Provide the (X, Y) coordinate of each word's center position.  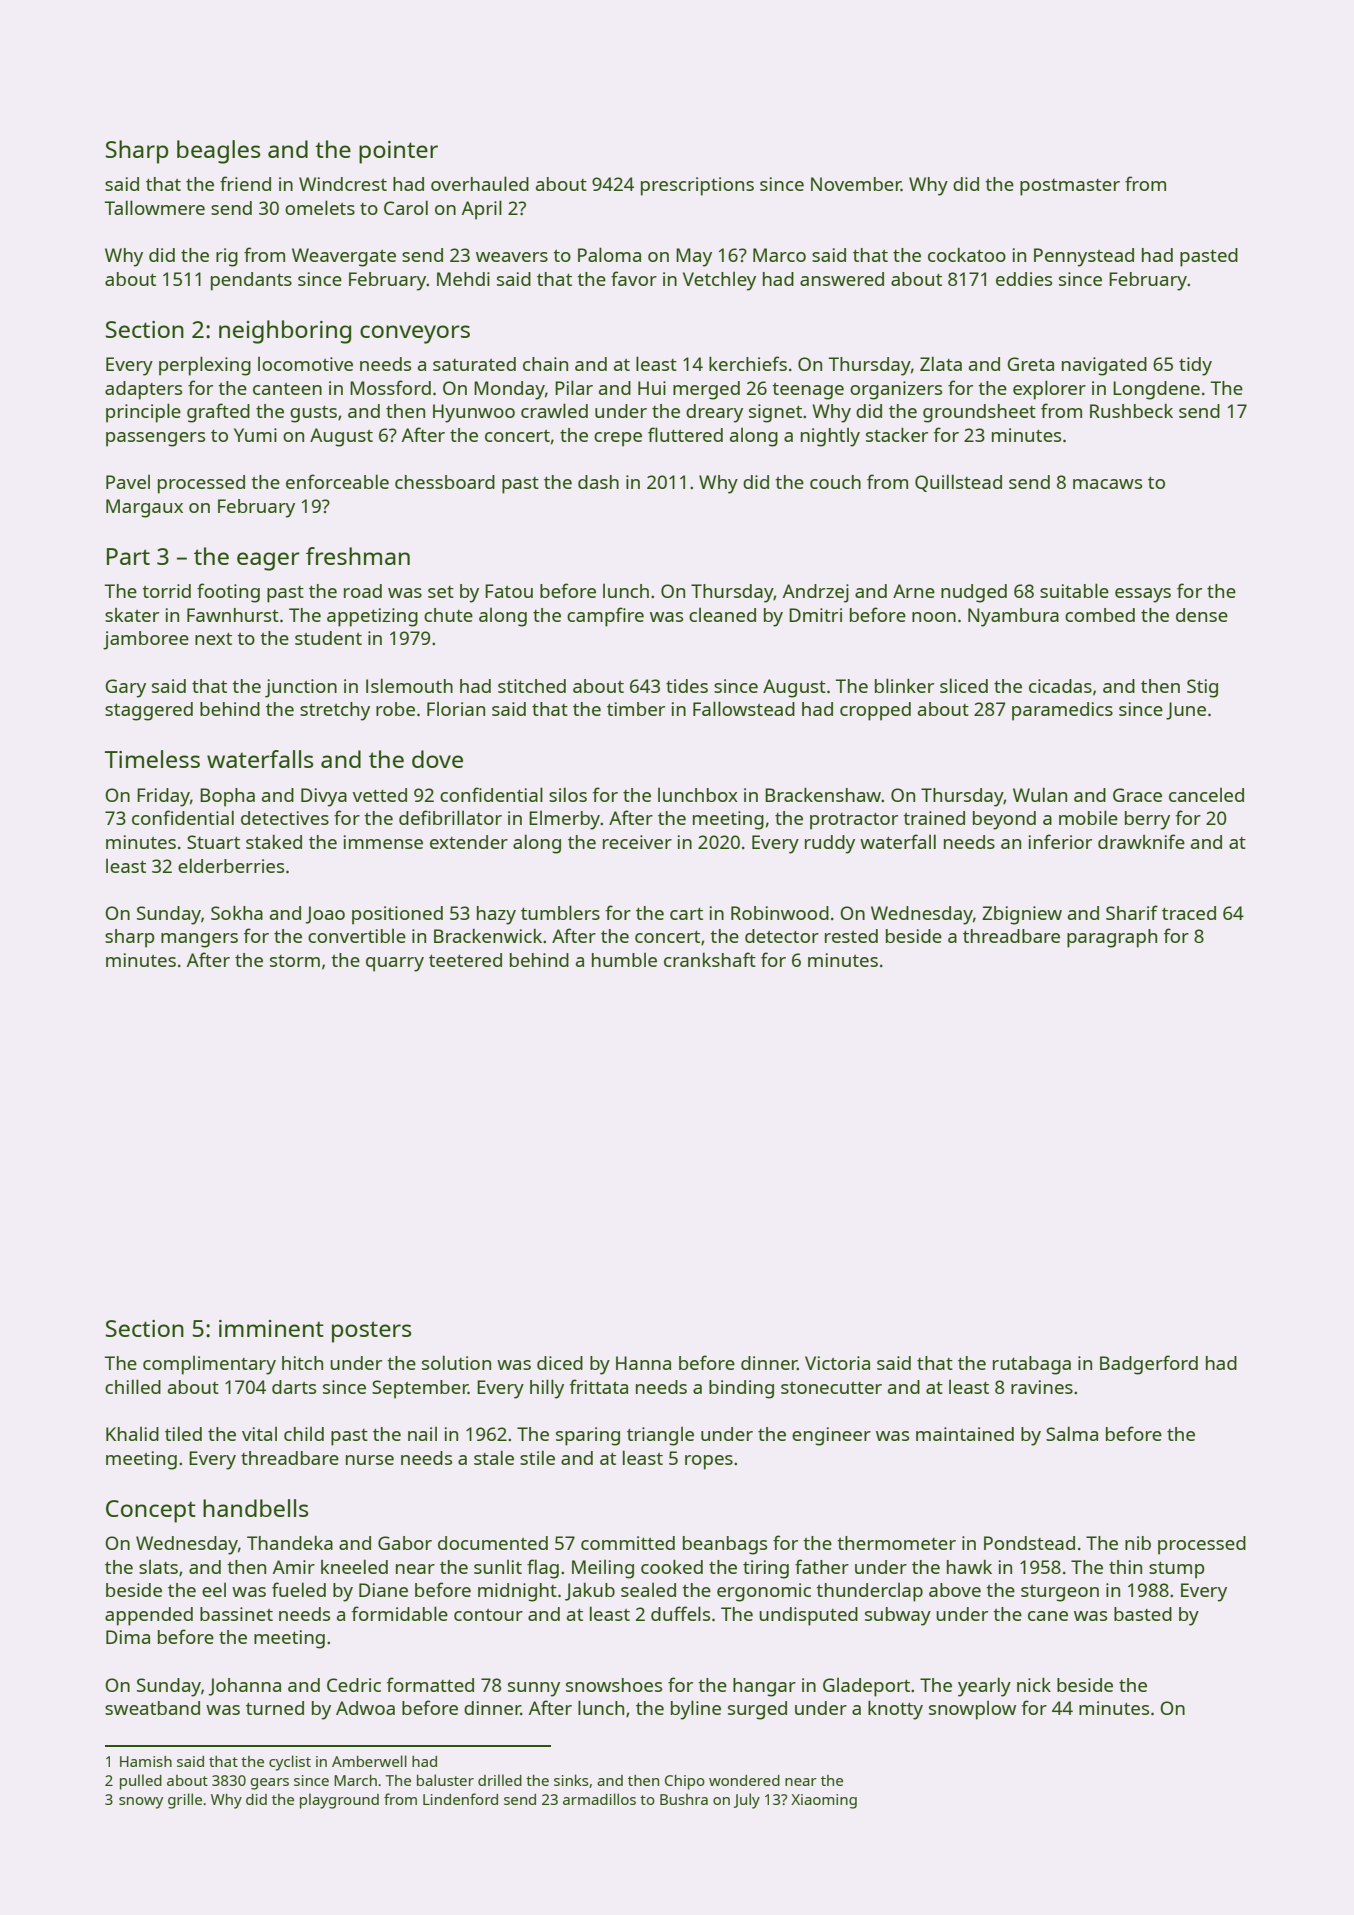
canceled (1206, 794)
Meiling (603, 1569)
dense (1202, 615)
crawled (554, 410)
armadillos (599, 1799)
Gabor (405, 1543)
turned (275, 1708)
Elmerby (565, 820)
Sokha (237, 913)
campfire (605, 617)
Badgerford (1149, 1365)
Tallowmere (155, 207)
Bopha (227, 797)
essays (1143, 595)
